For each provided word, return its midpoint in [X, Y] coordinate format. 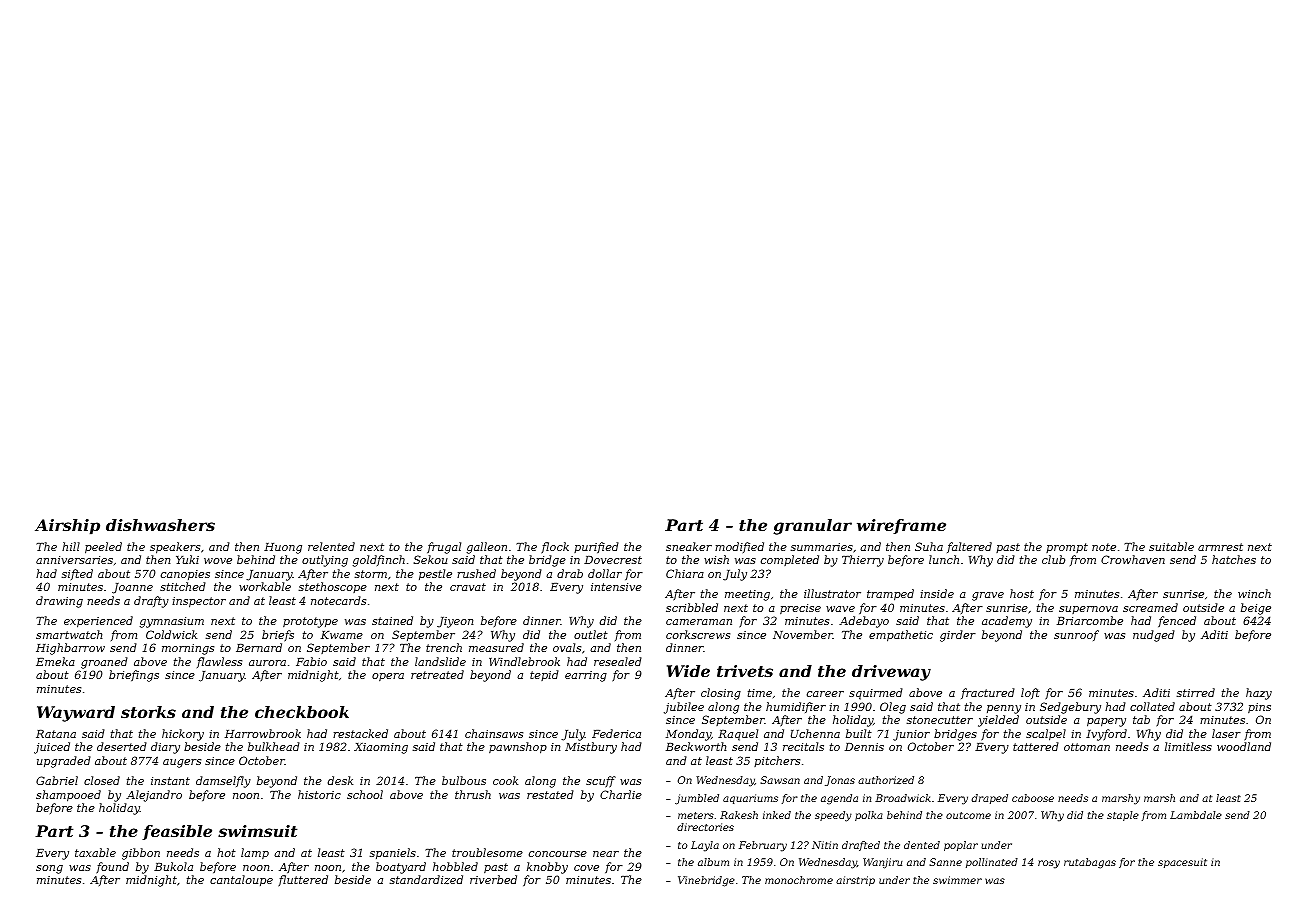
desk [340, 780]
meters [696, 815]
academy [1007, 622]
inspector [199, 602]
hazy [1259, 694]
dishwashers [160, 525]
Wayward [76, 714]
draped [990, 799]
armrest [1220, 547]
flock [555, 547]
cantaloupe [241, 881]
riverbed [493, 879]
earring [586, 676]
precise [800, 609]
